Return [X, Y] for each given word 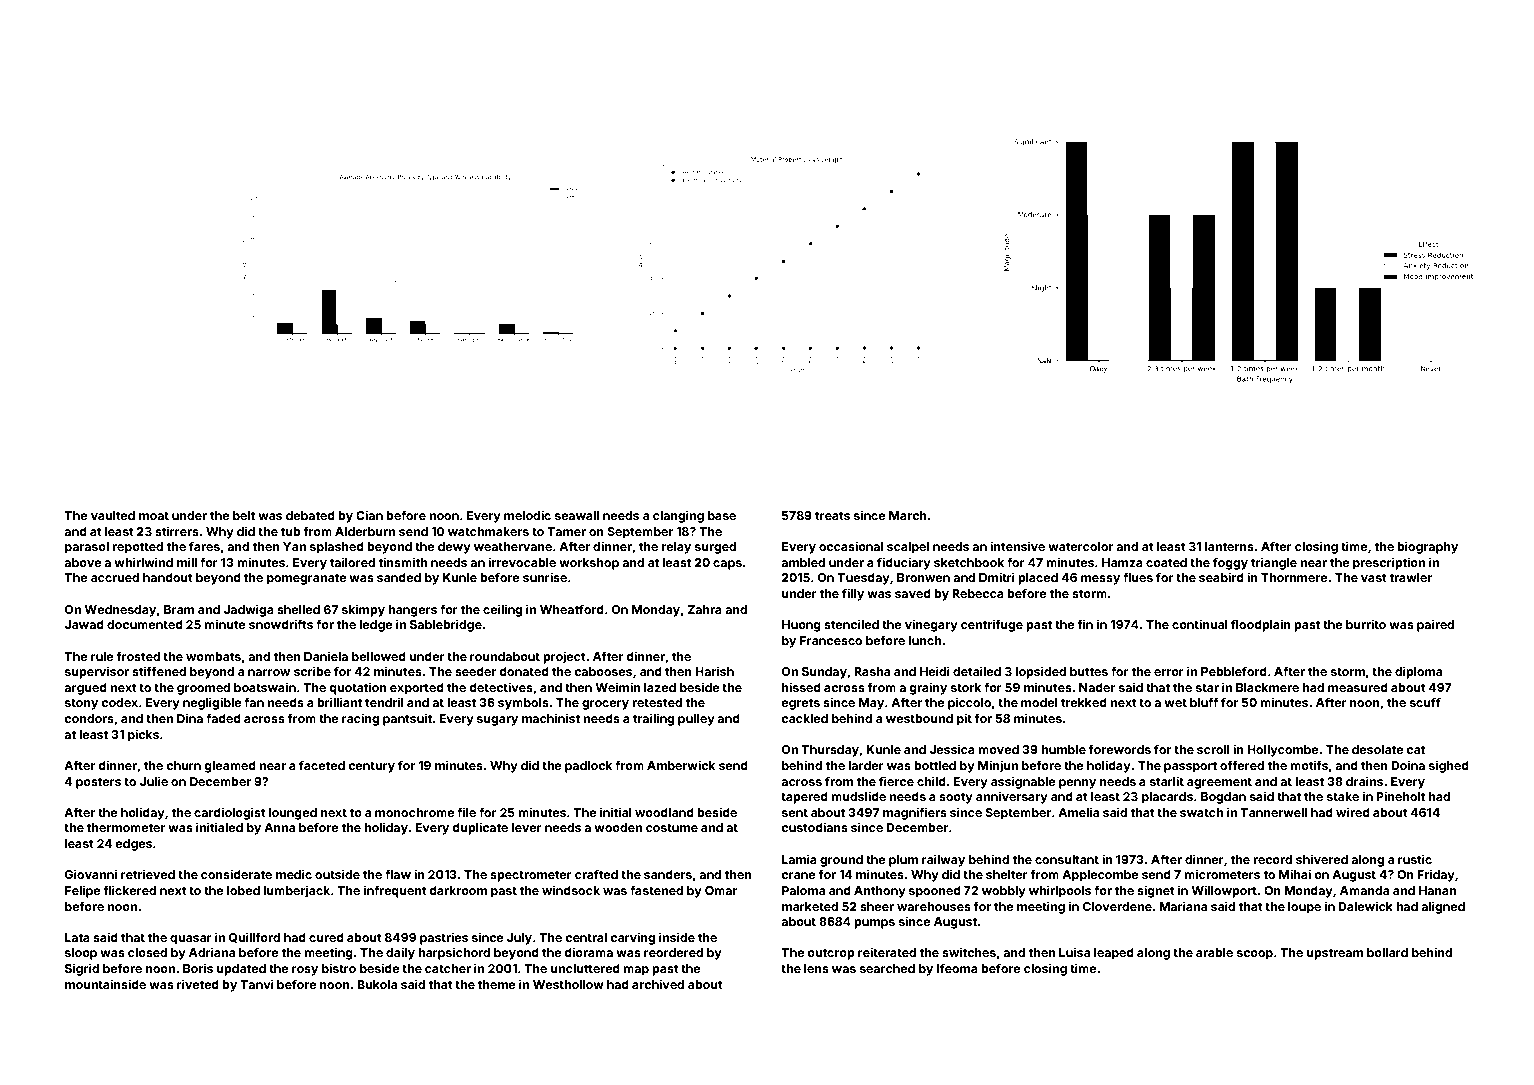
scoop [1255, 955]
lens [816, 968]
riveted [198, 984]
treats [832, 515]
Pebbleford [1234, 671]
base [722, 515]
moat [154, 515]
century [371, 767]
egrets [800, 704]
